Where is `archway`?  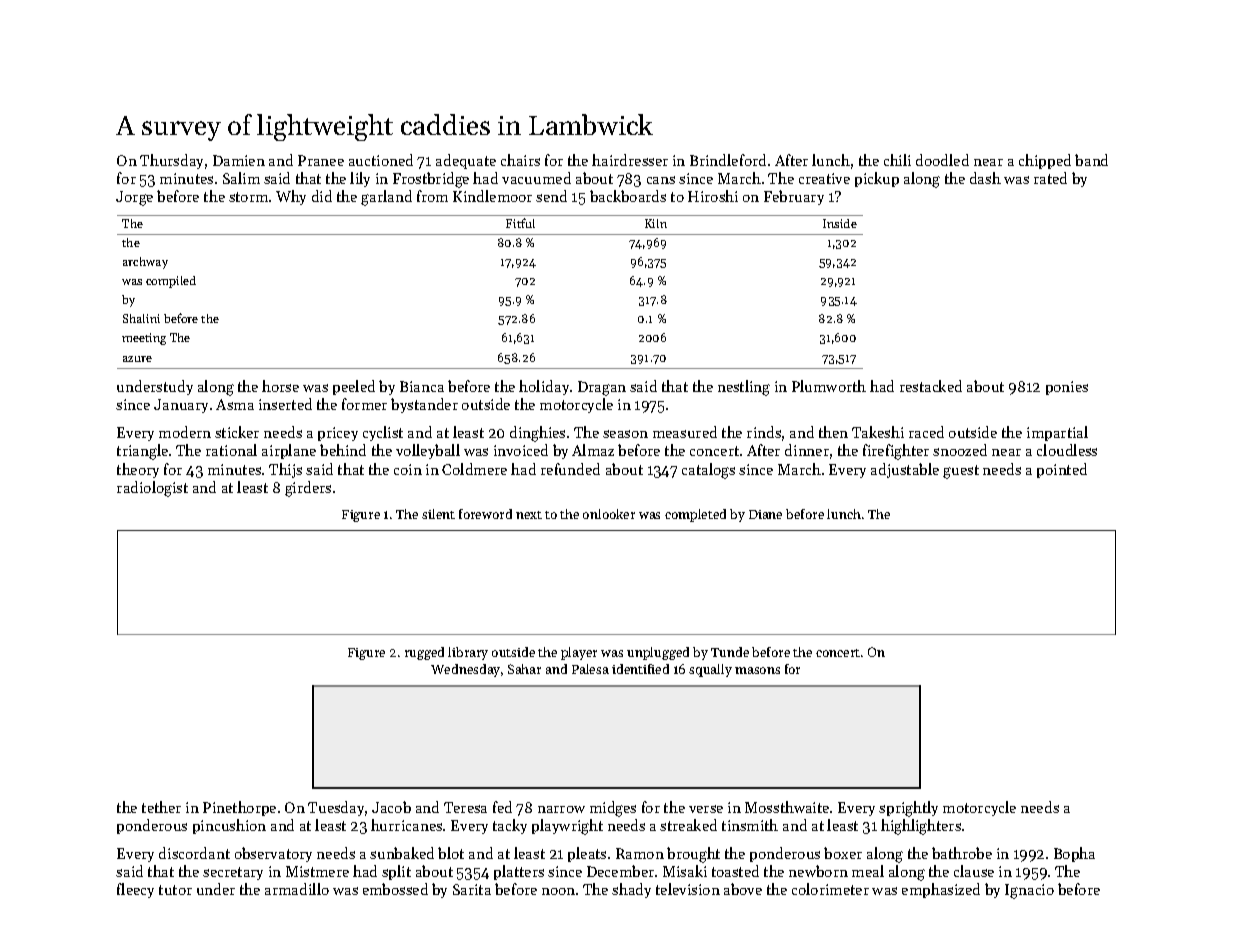 archway is located at coordinates (145, 263).
